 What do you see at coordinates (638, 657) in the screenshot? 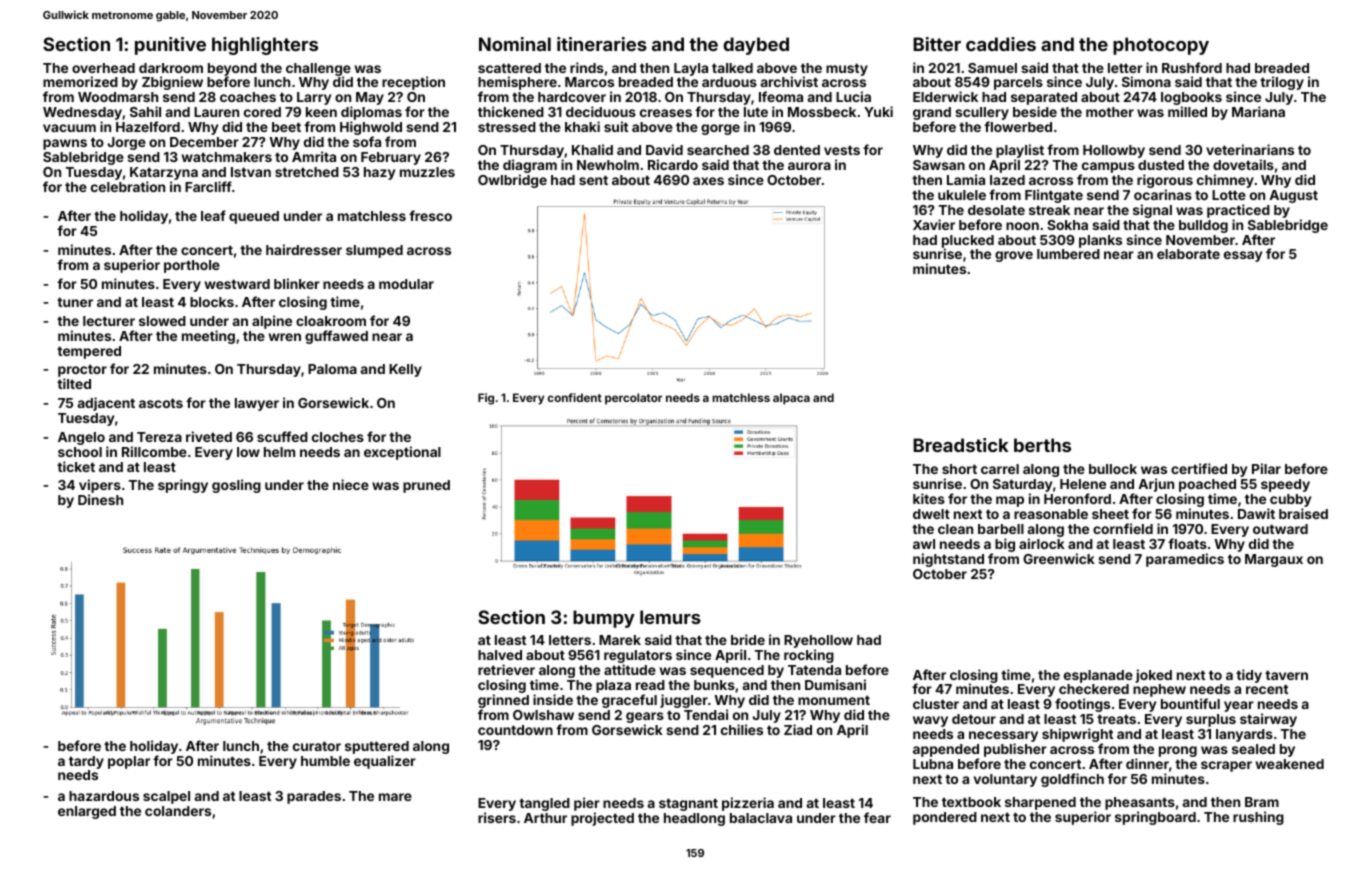
I see `regulators` at bounding box center [638, 657].
